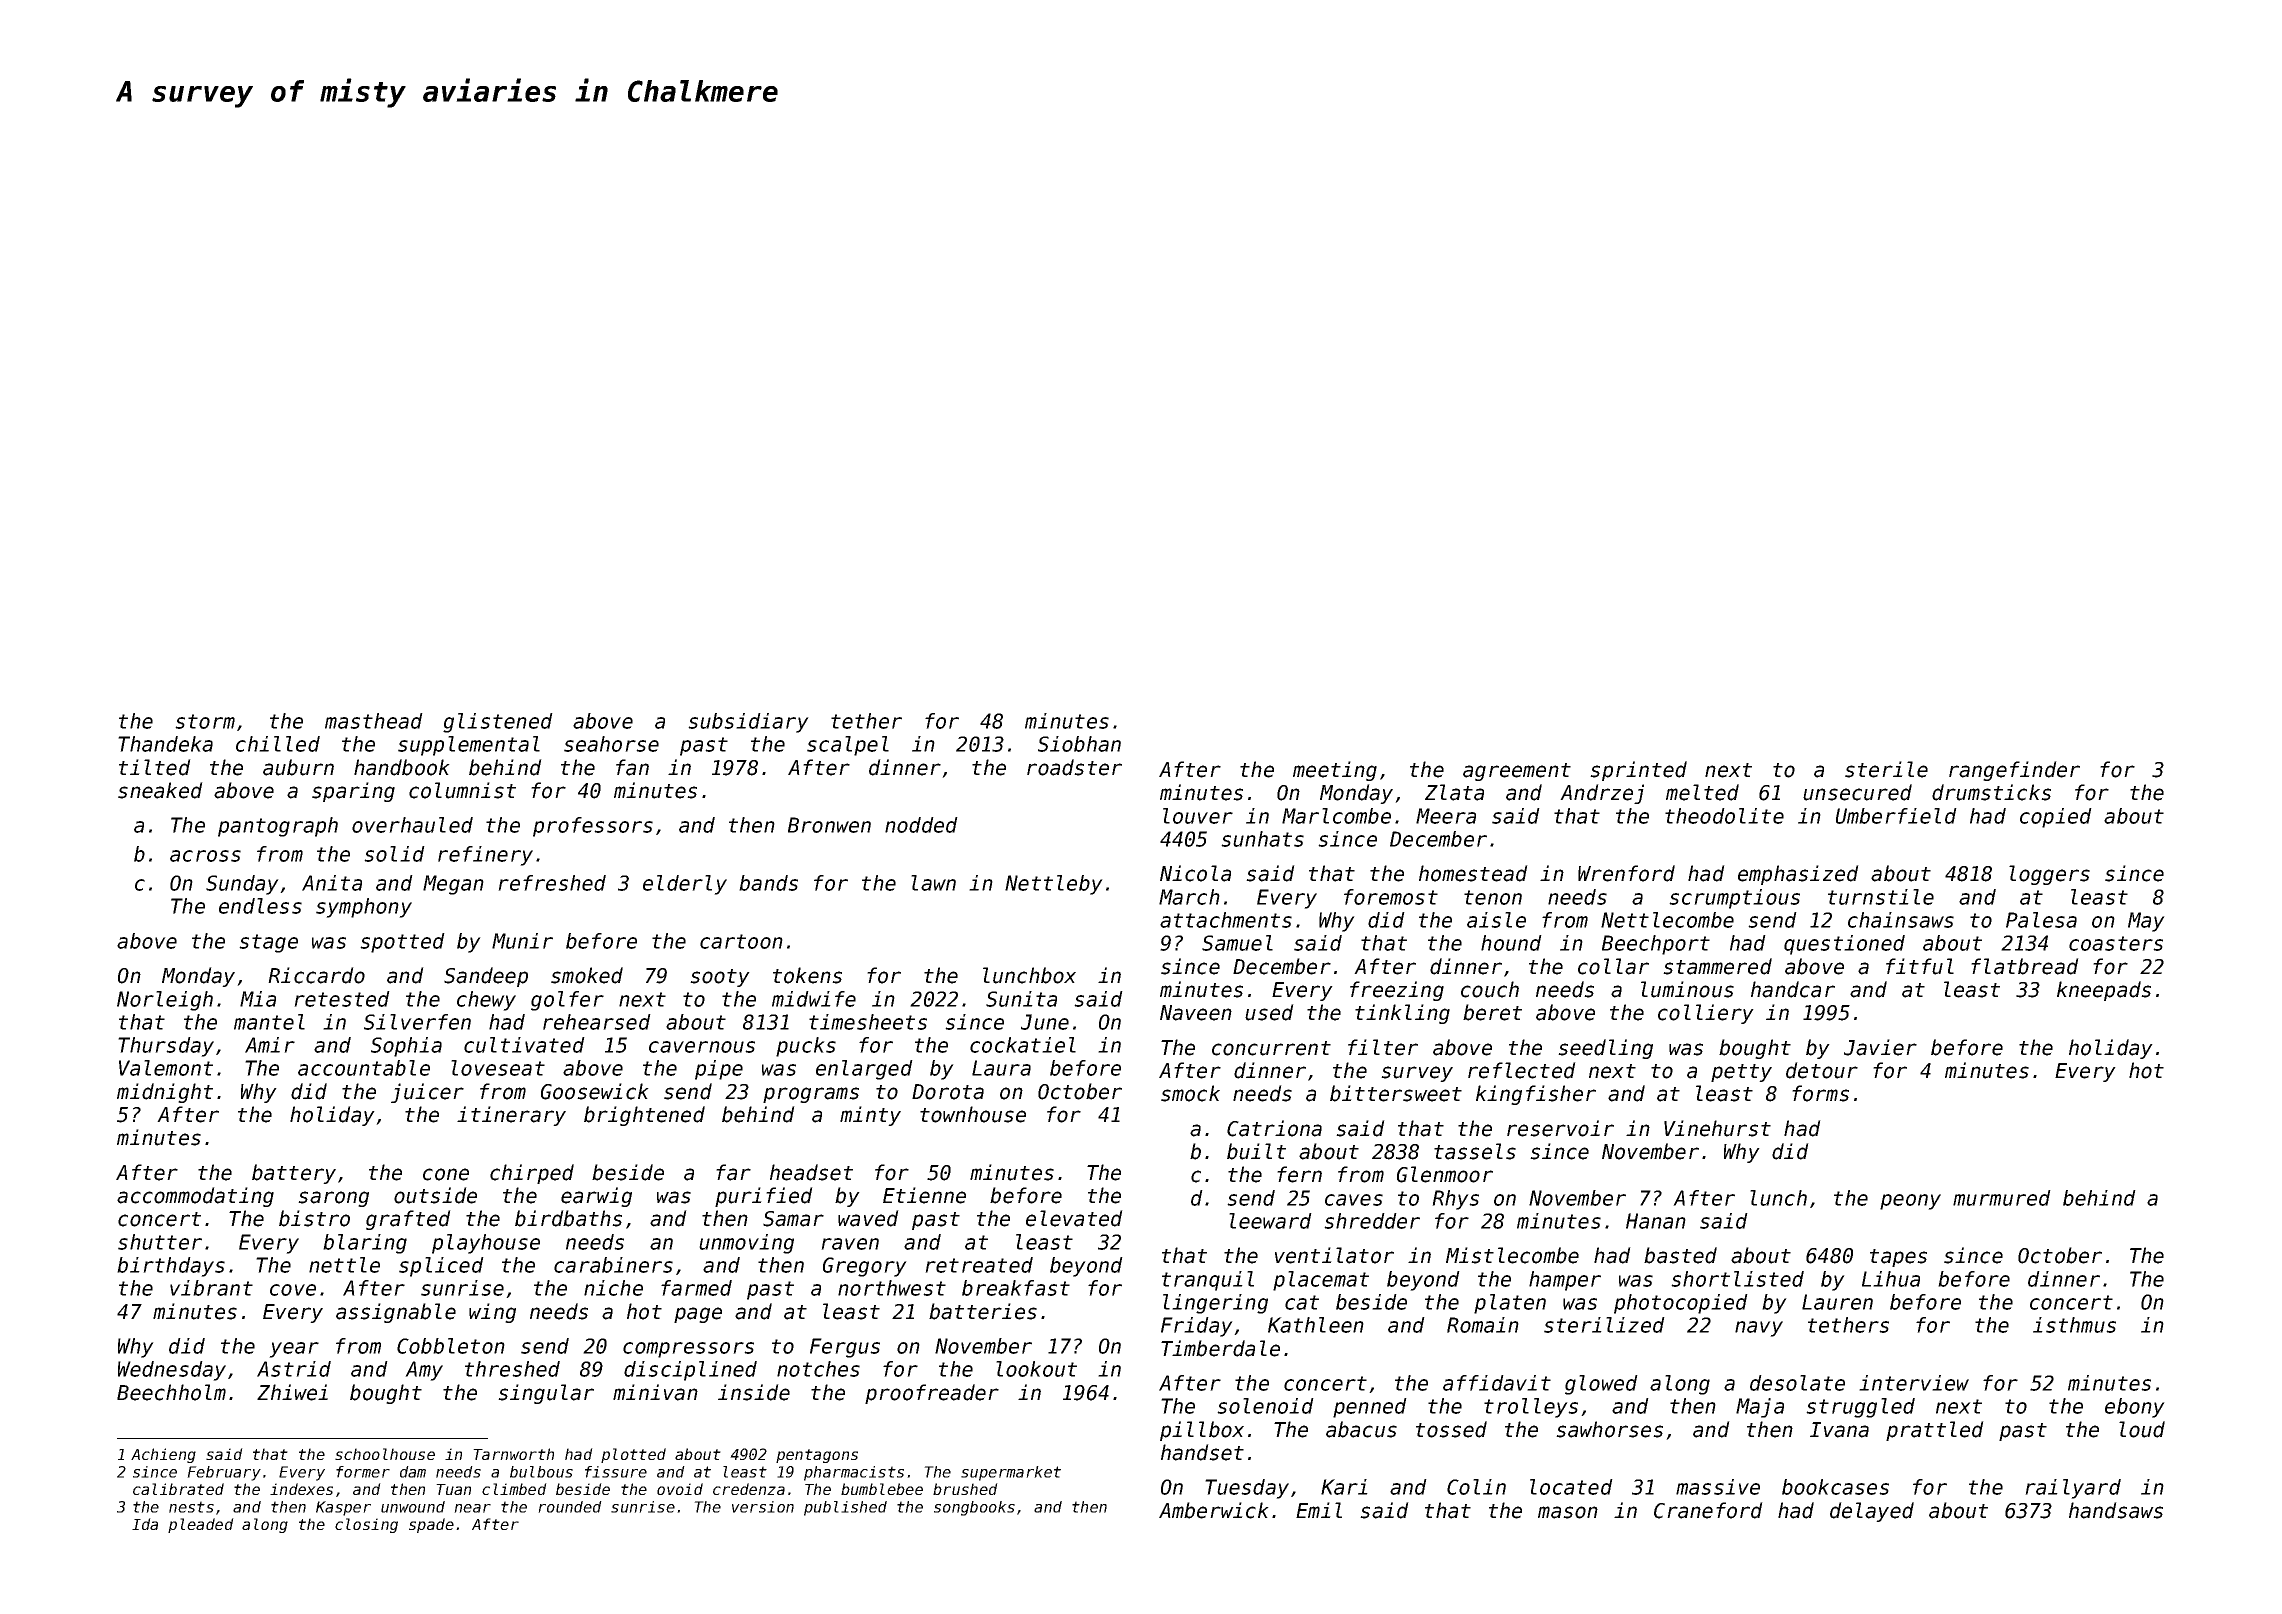 Image resolution: width=2282 pixels, height=1614 pixels. What do you see at coordinates (1886, 769) in the document?
I see `sterile` at bounding box center [1886, 769].
